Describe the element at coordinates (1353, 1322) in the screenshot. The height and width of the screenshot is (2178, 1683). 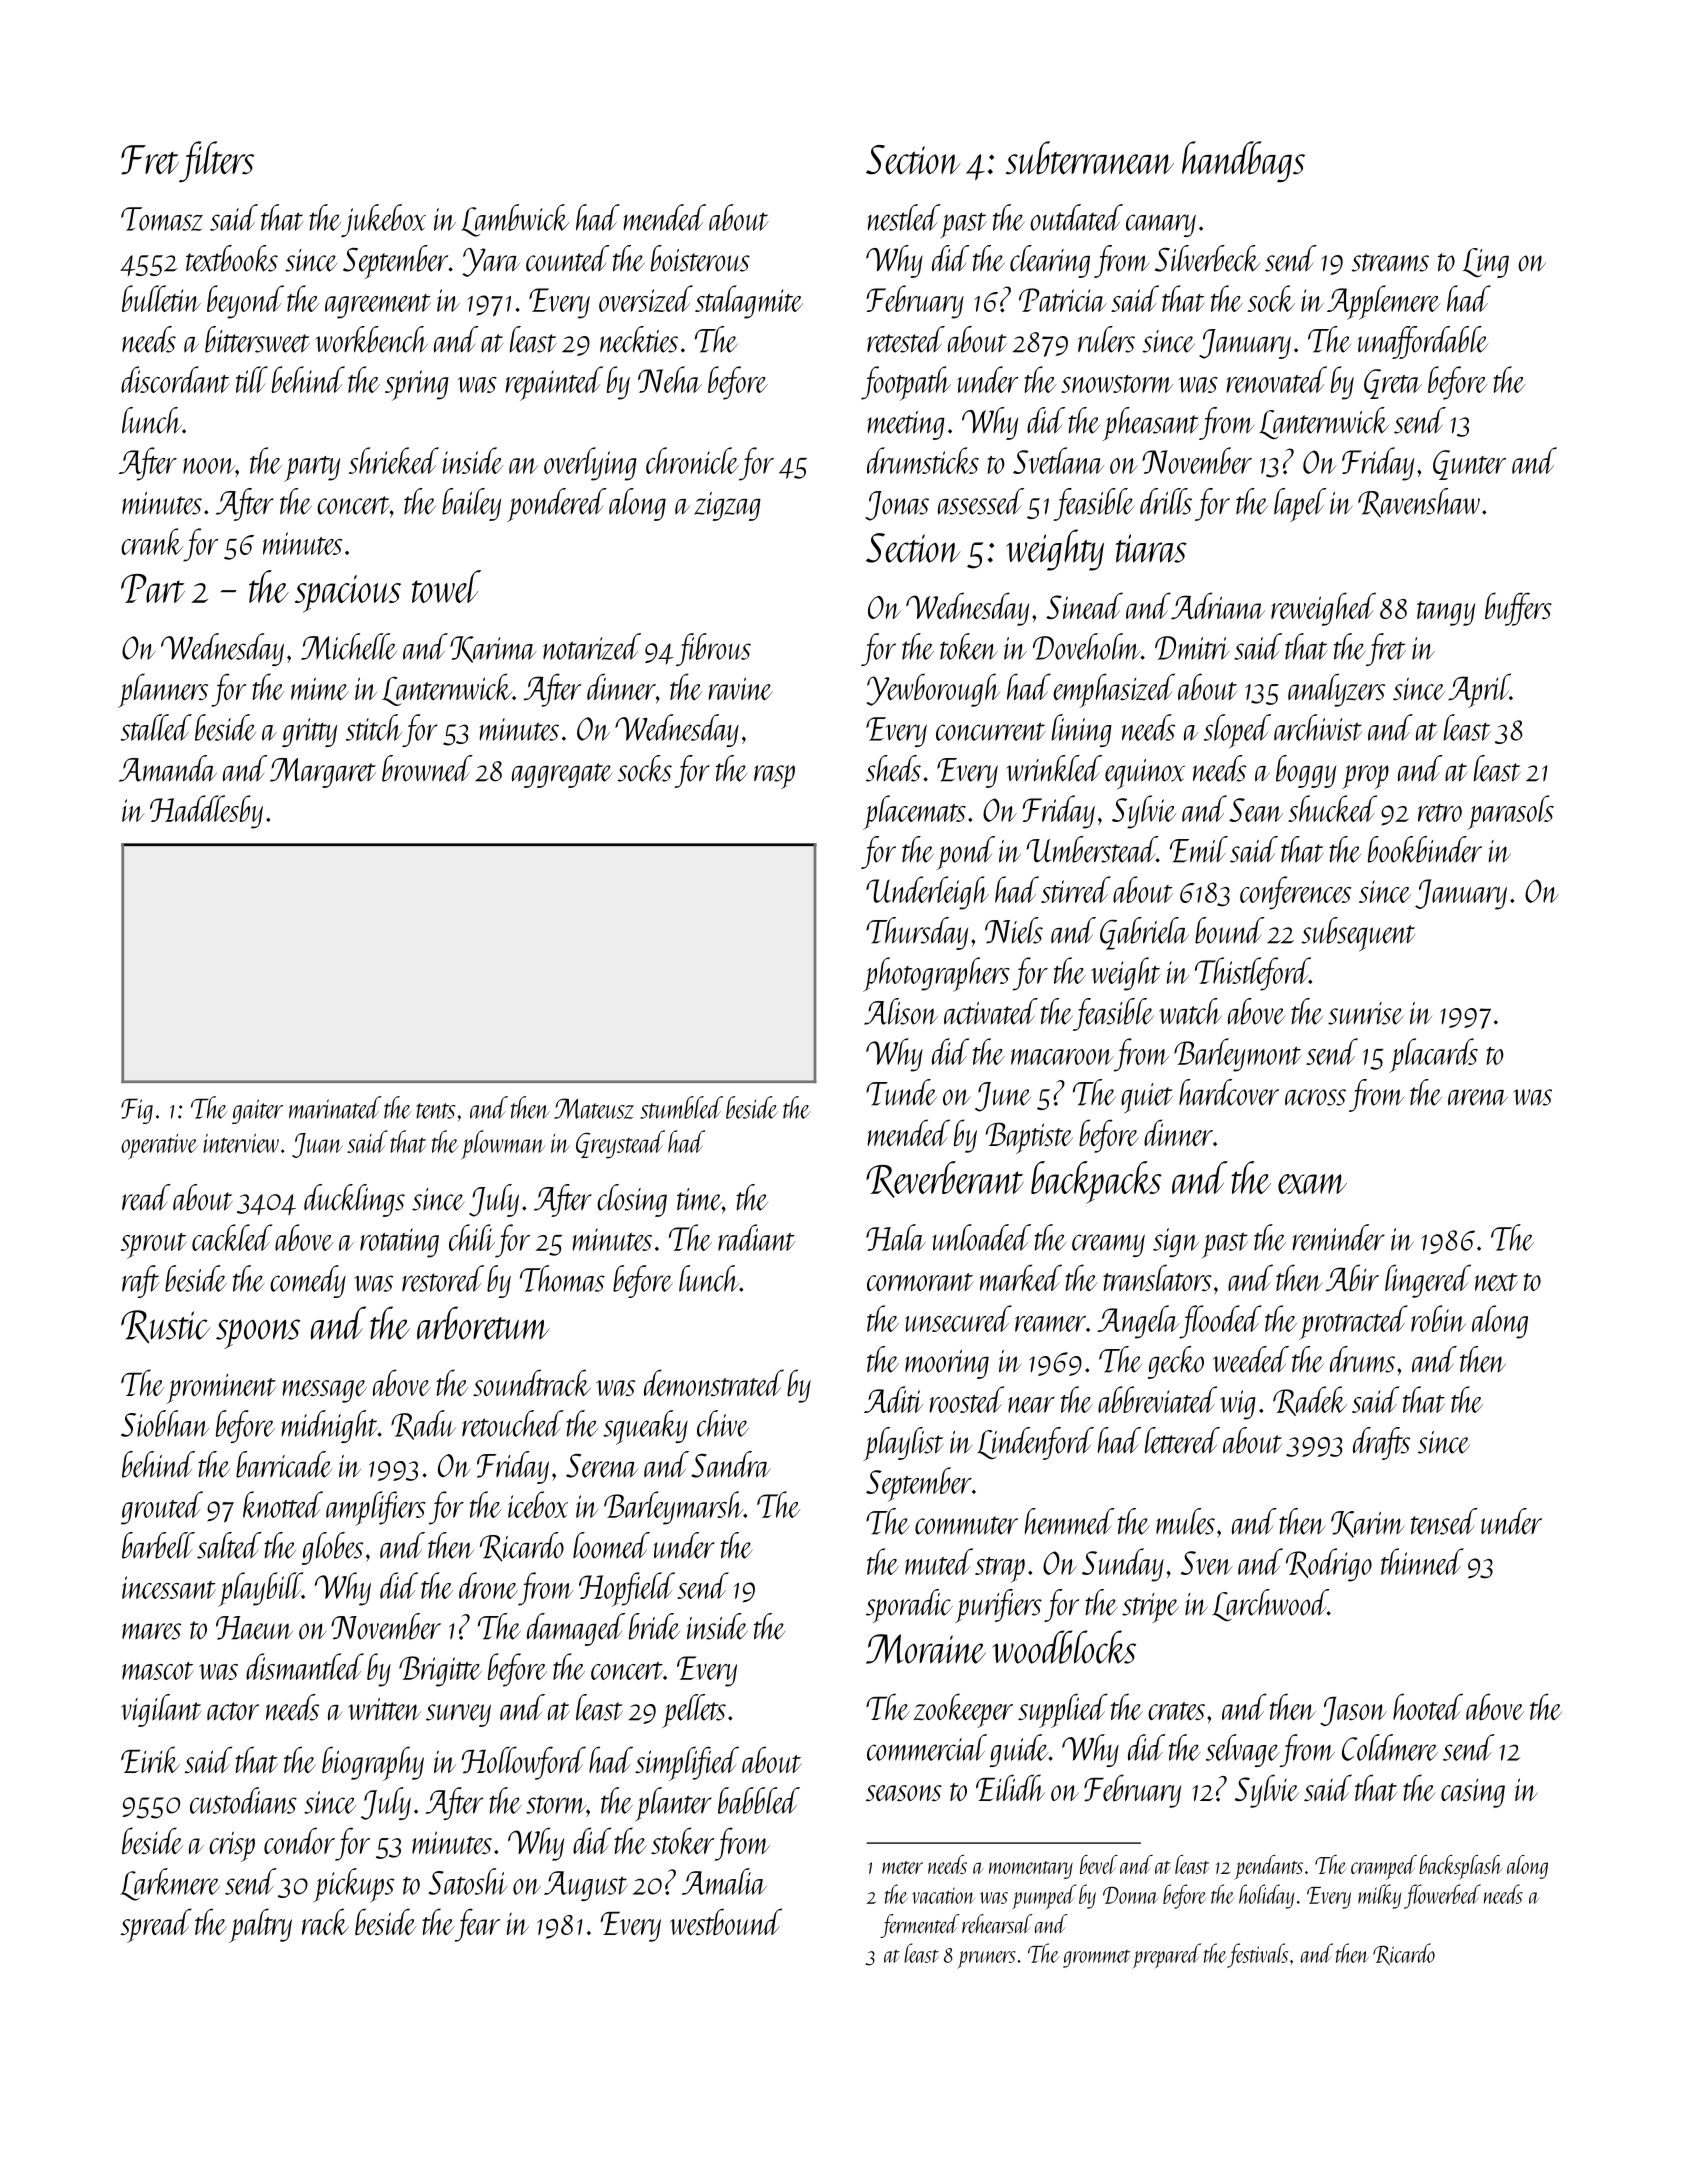
I see `protracted` at that location.
